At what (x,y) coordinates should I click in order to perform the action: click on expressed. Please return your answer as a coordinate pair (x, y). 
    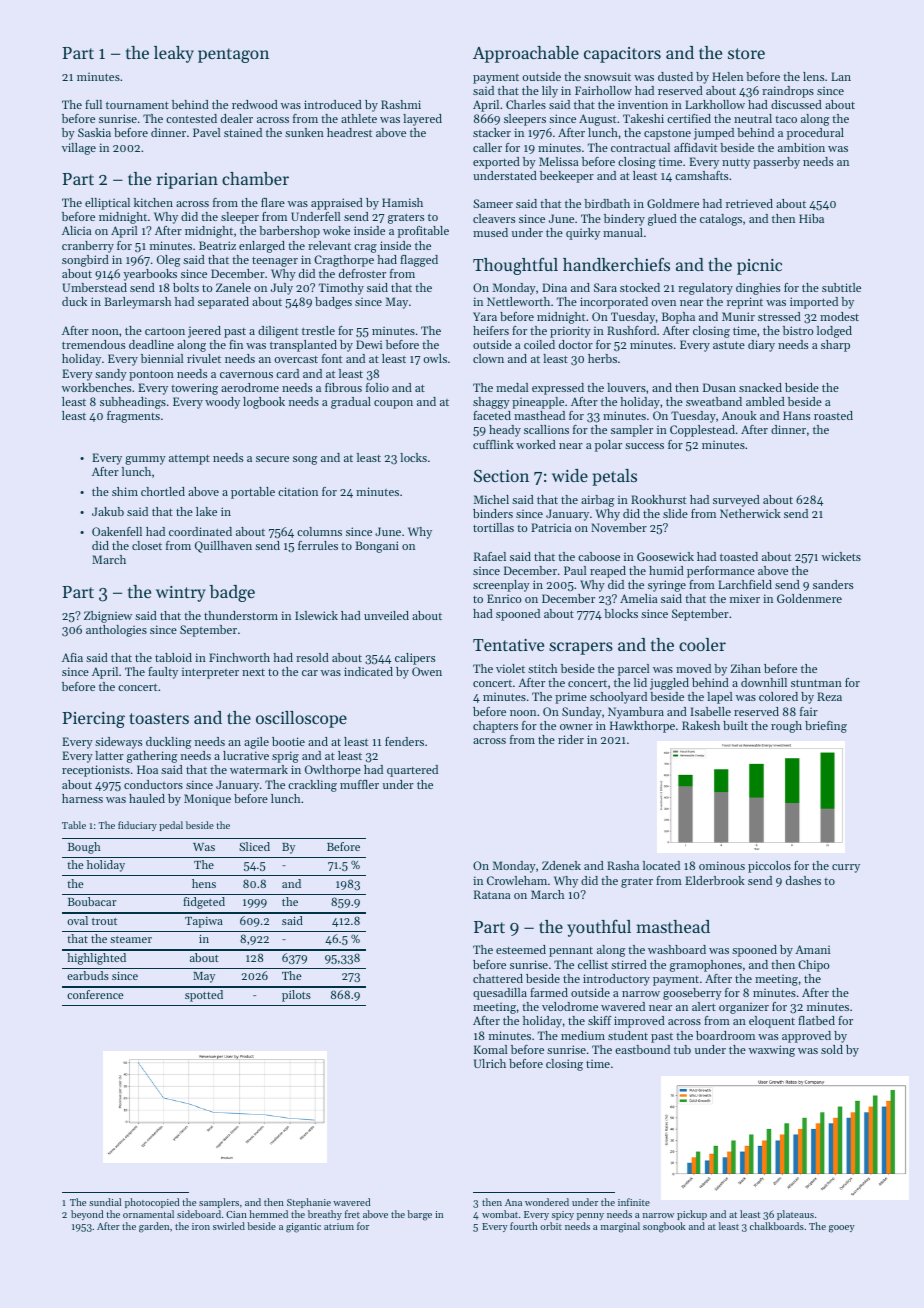
    Looking at the image, I should click on (558, 389).
